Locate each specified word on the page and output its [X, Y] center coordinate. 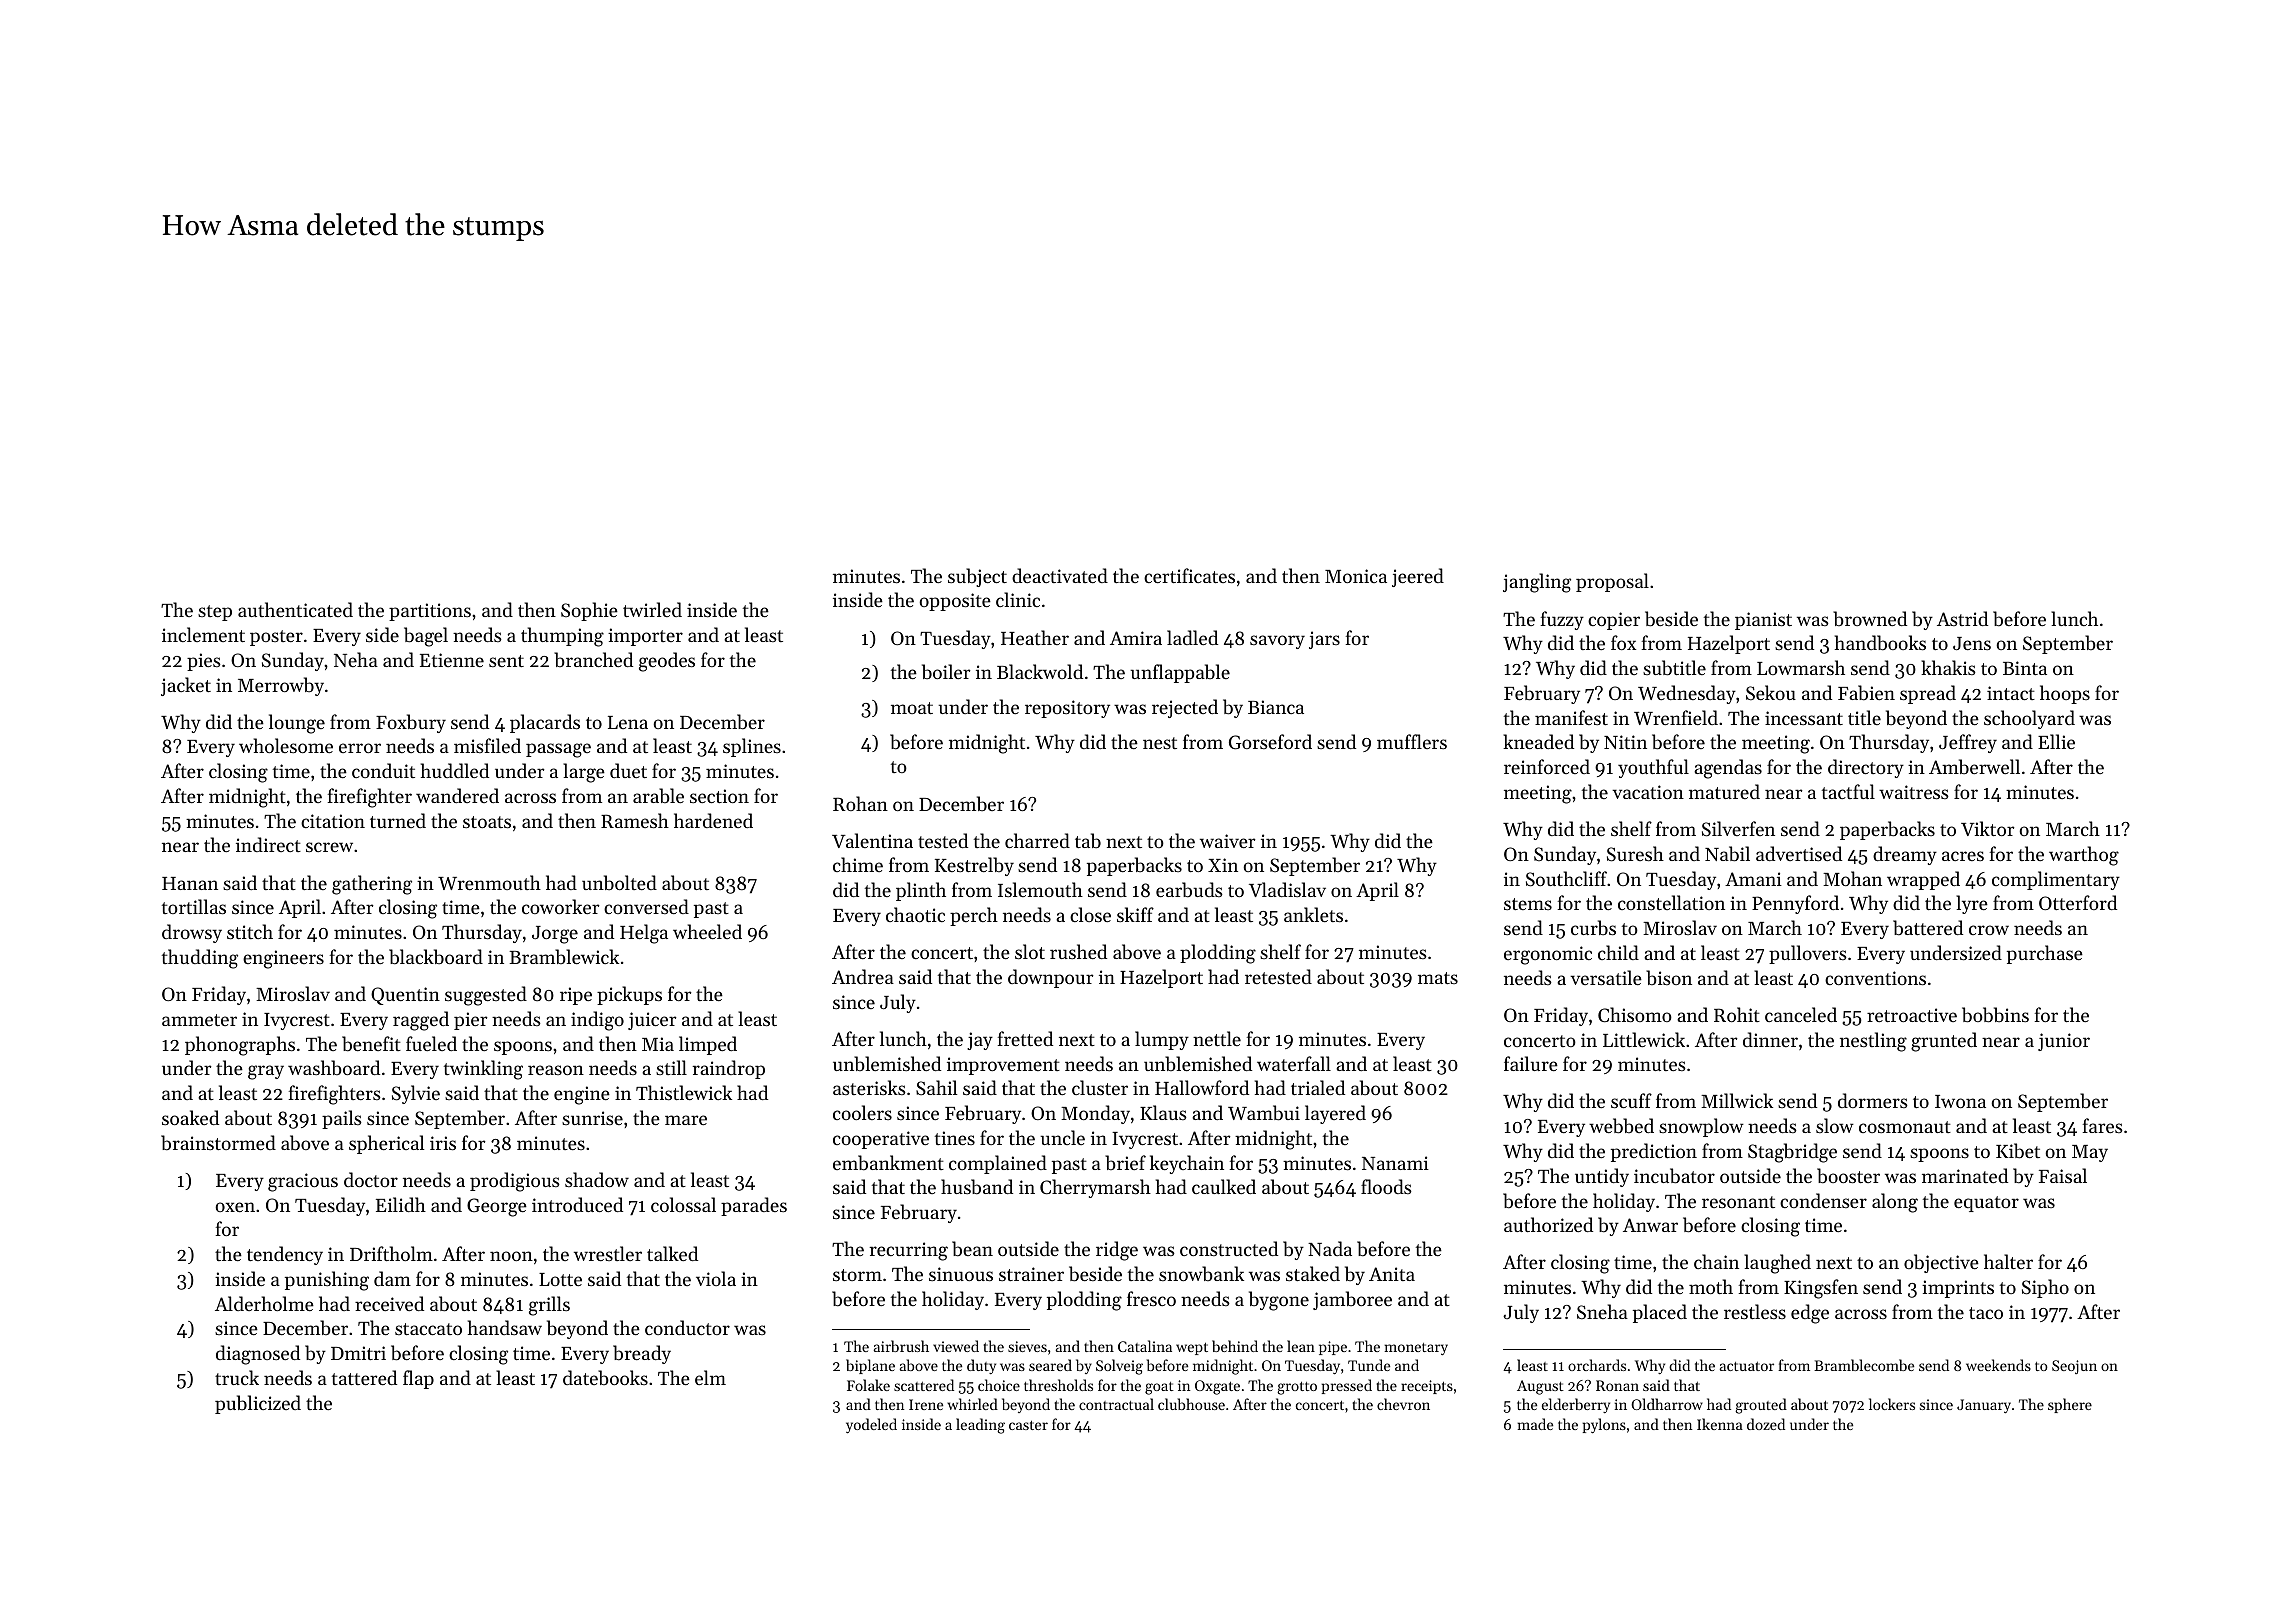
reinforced [1547, 766]
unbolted [619, 883]
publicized [258, 1404]
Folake [868, 1385]
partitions [430, 612]
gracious [303, 1182]
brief [1125, 1162]
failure [1531, 1063]
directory [1866, 768]
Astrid [1962, 618]
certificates [1189, 575]
